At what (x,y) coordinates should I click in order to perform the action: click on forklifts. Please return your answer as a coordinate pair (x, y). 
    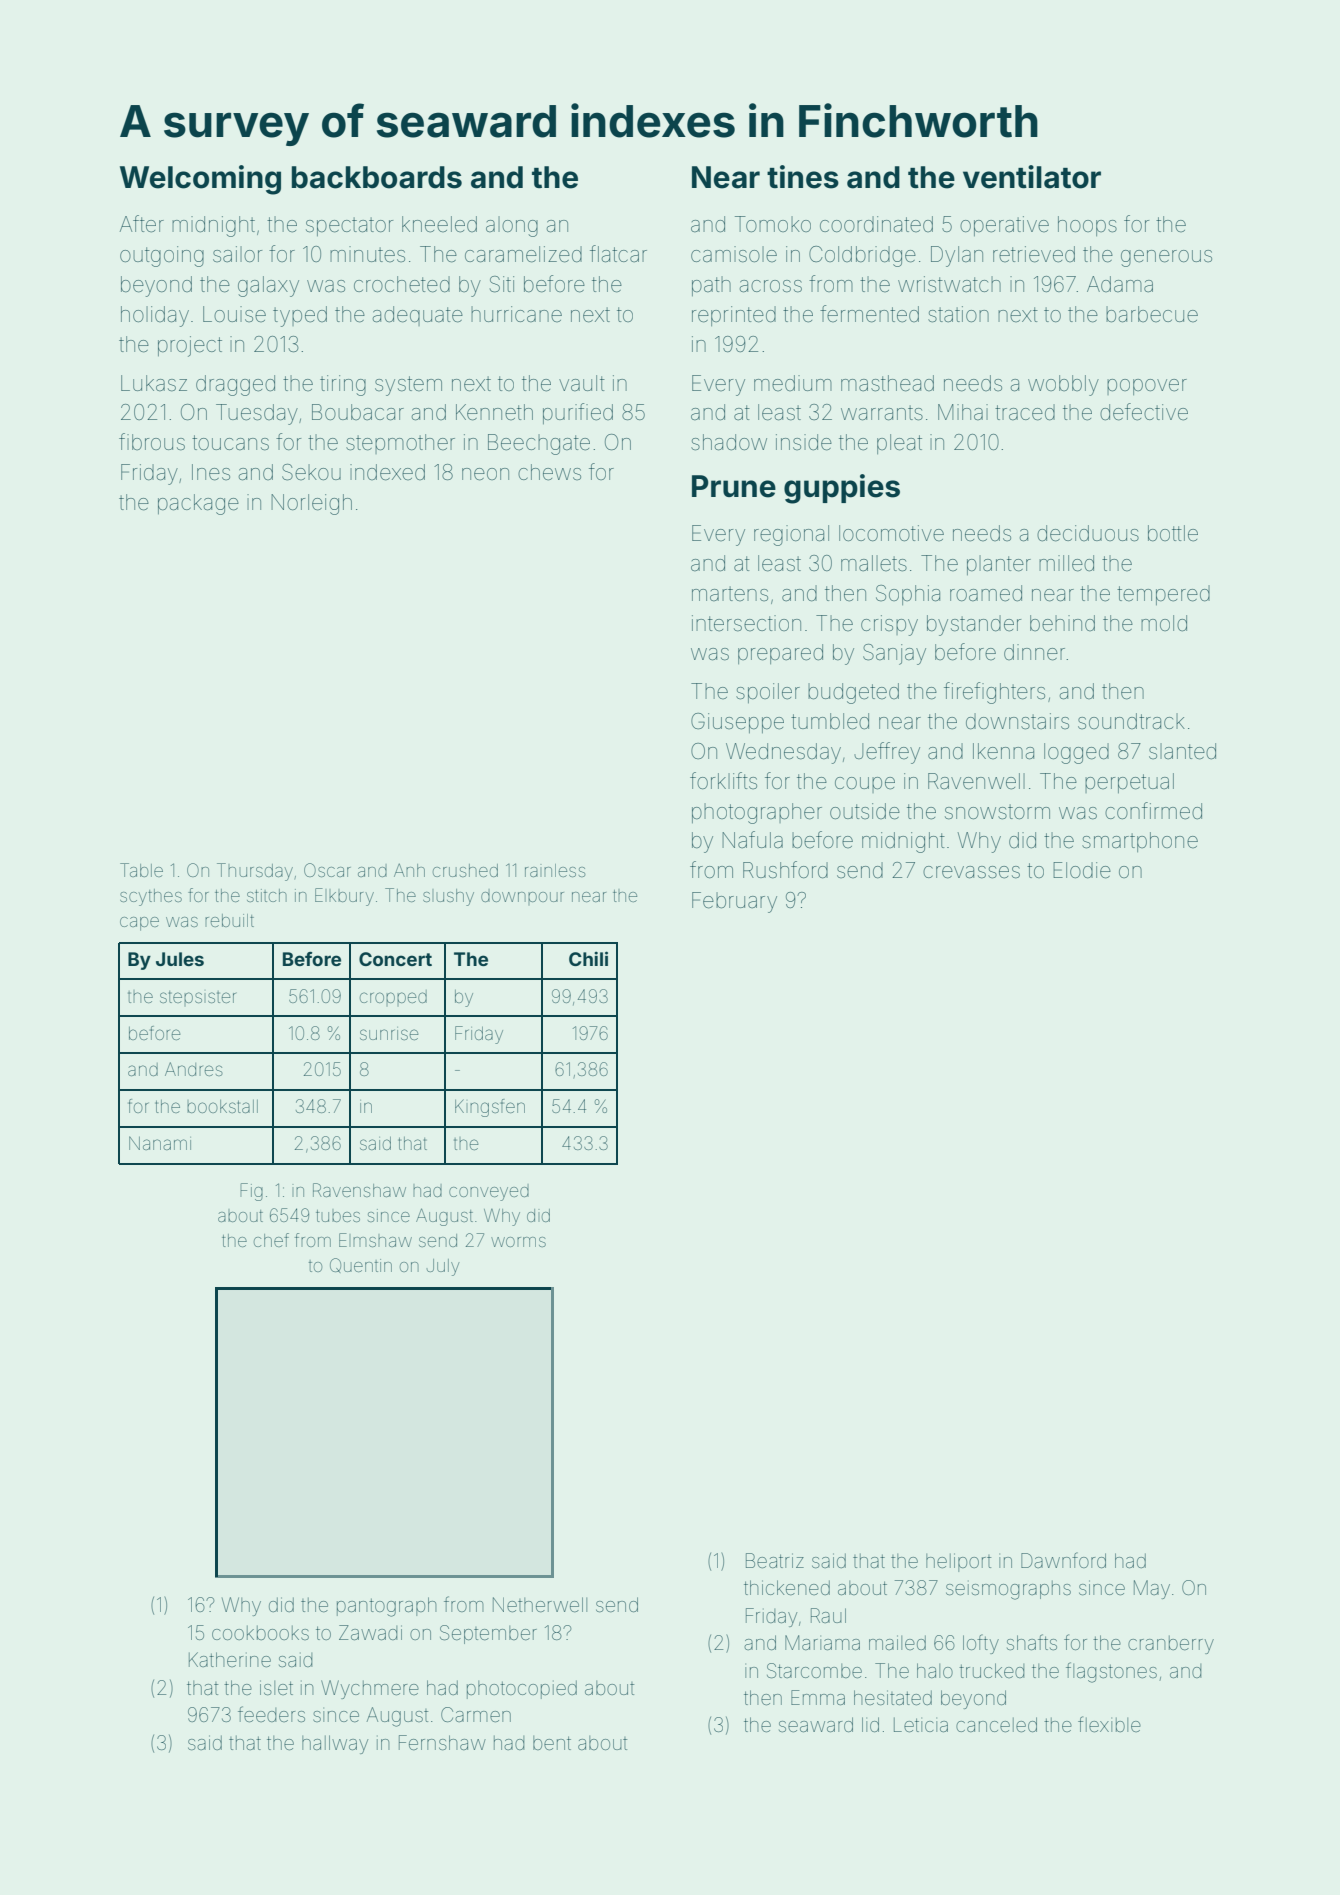
    Looking at the image, I should click on (723, 780).
